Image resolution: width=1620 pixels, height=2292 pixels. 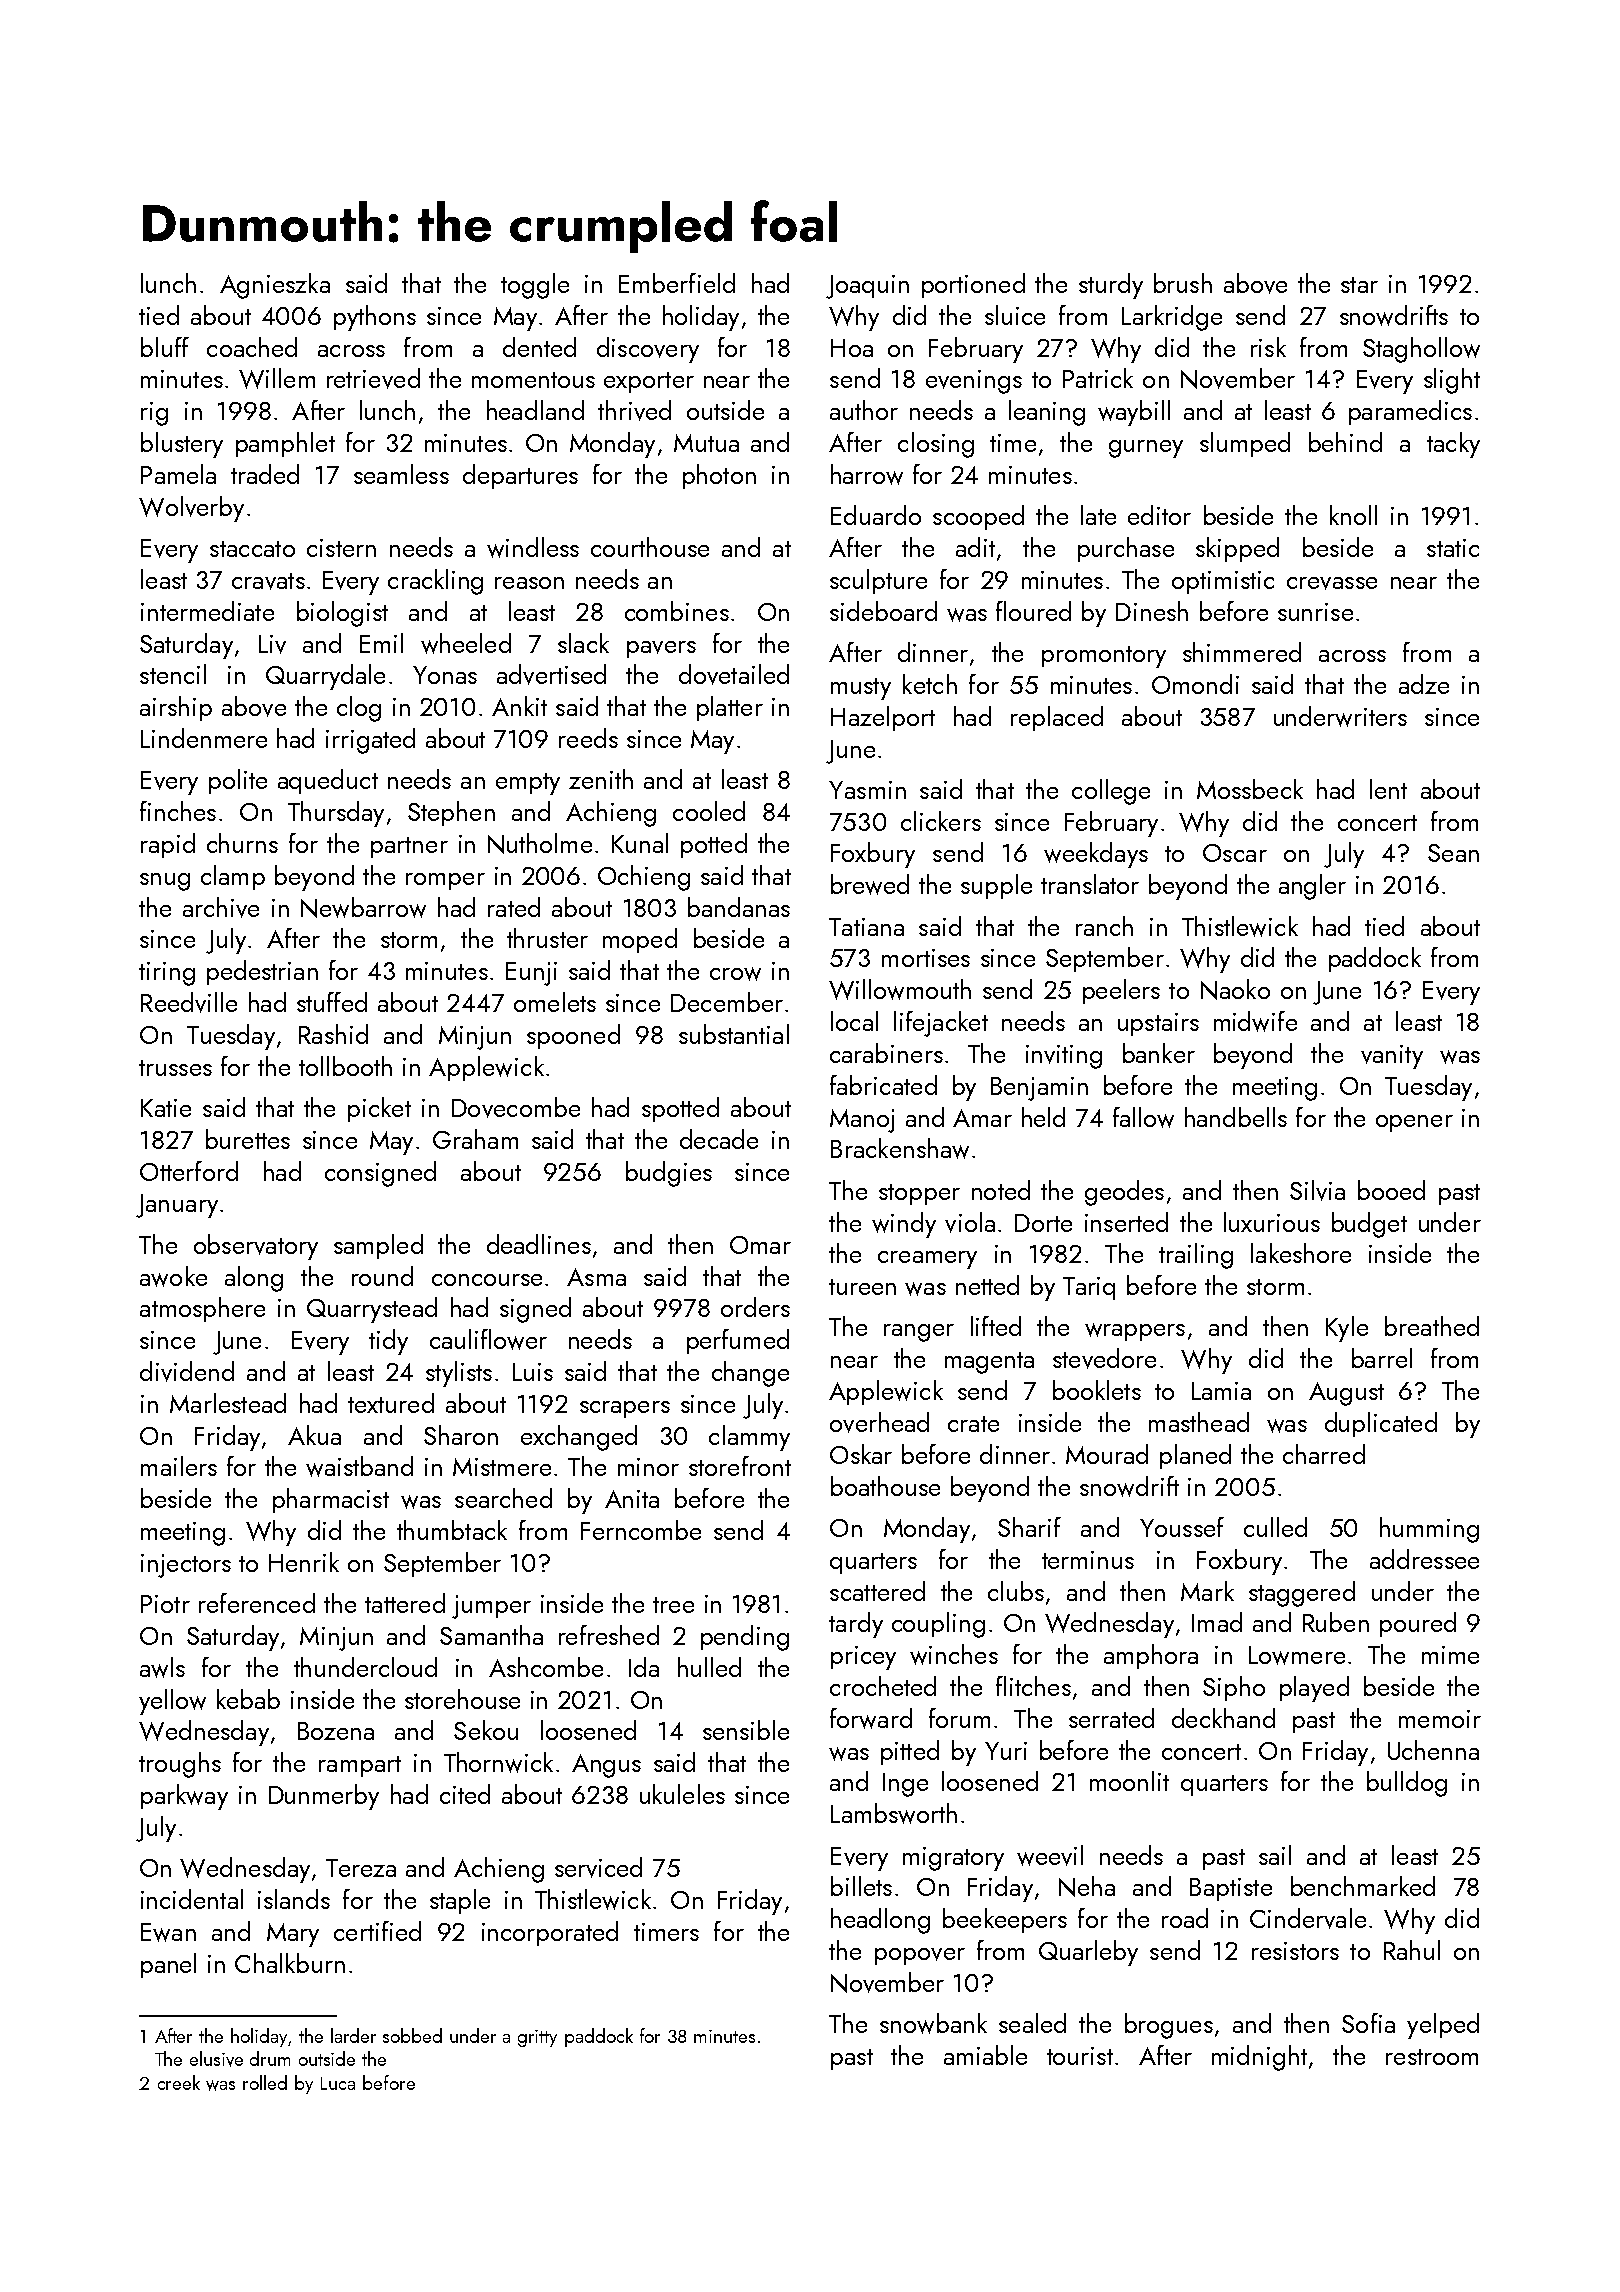 What do you see at coordinates (1414, 1123) in the screenshot?
I see `opener` at bounding box center [1414, 1123].
